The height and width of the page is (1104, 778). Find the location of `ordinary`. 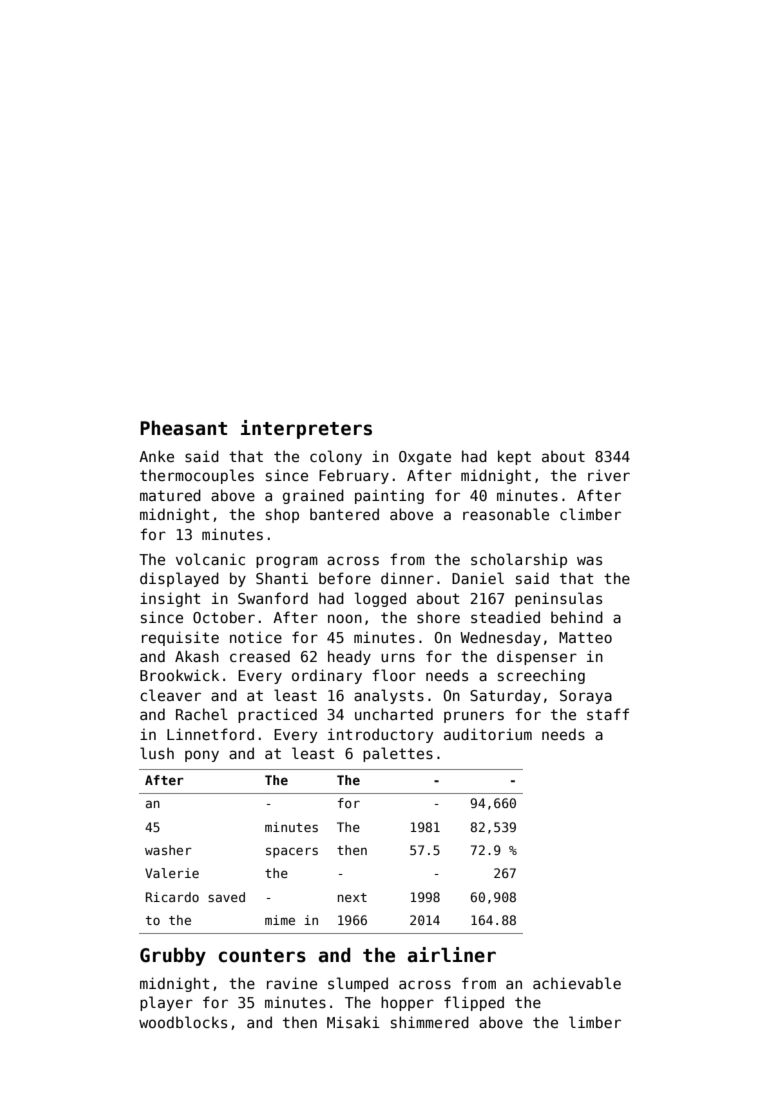

ordinary is located at coordinates (327, 676).
